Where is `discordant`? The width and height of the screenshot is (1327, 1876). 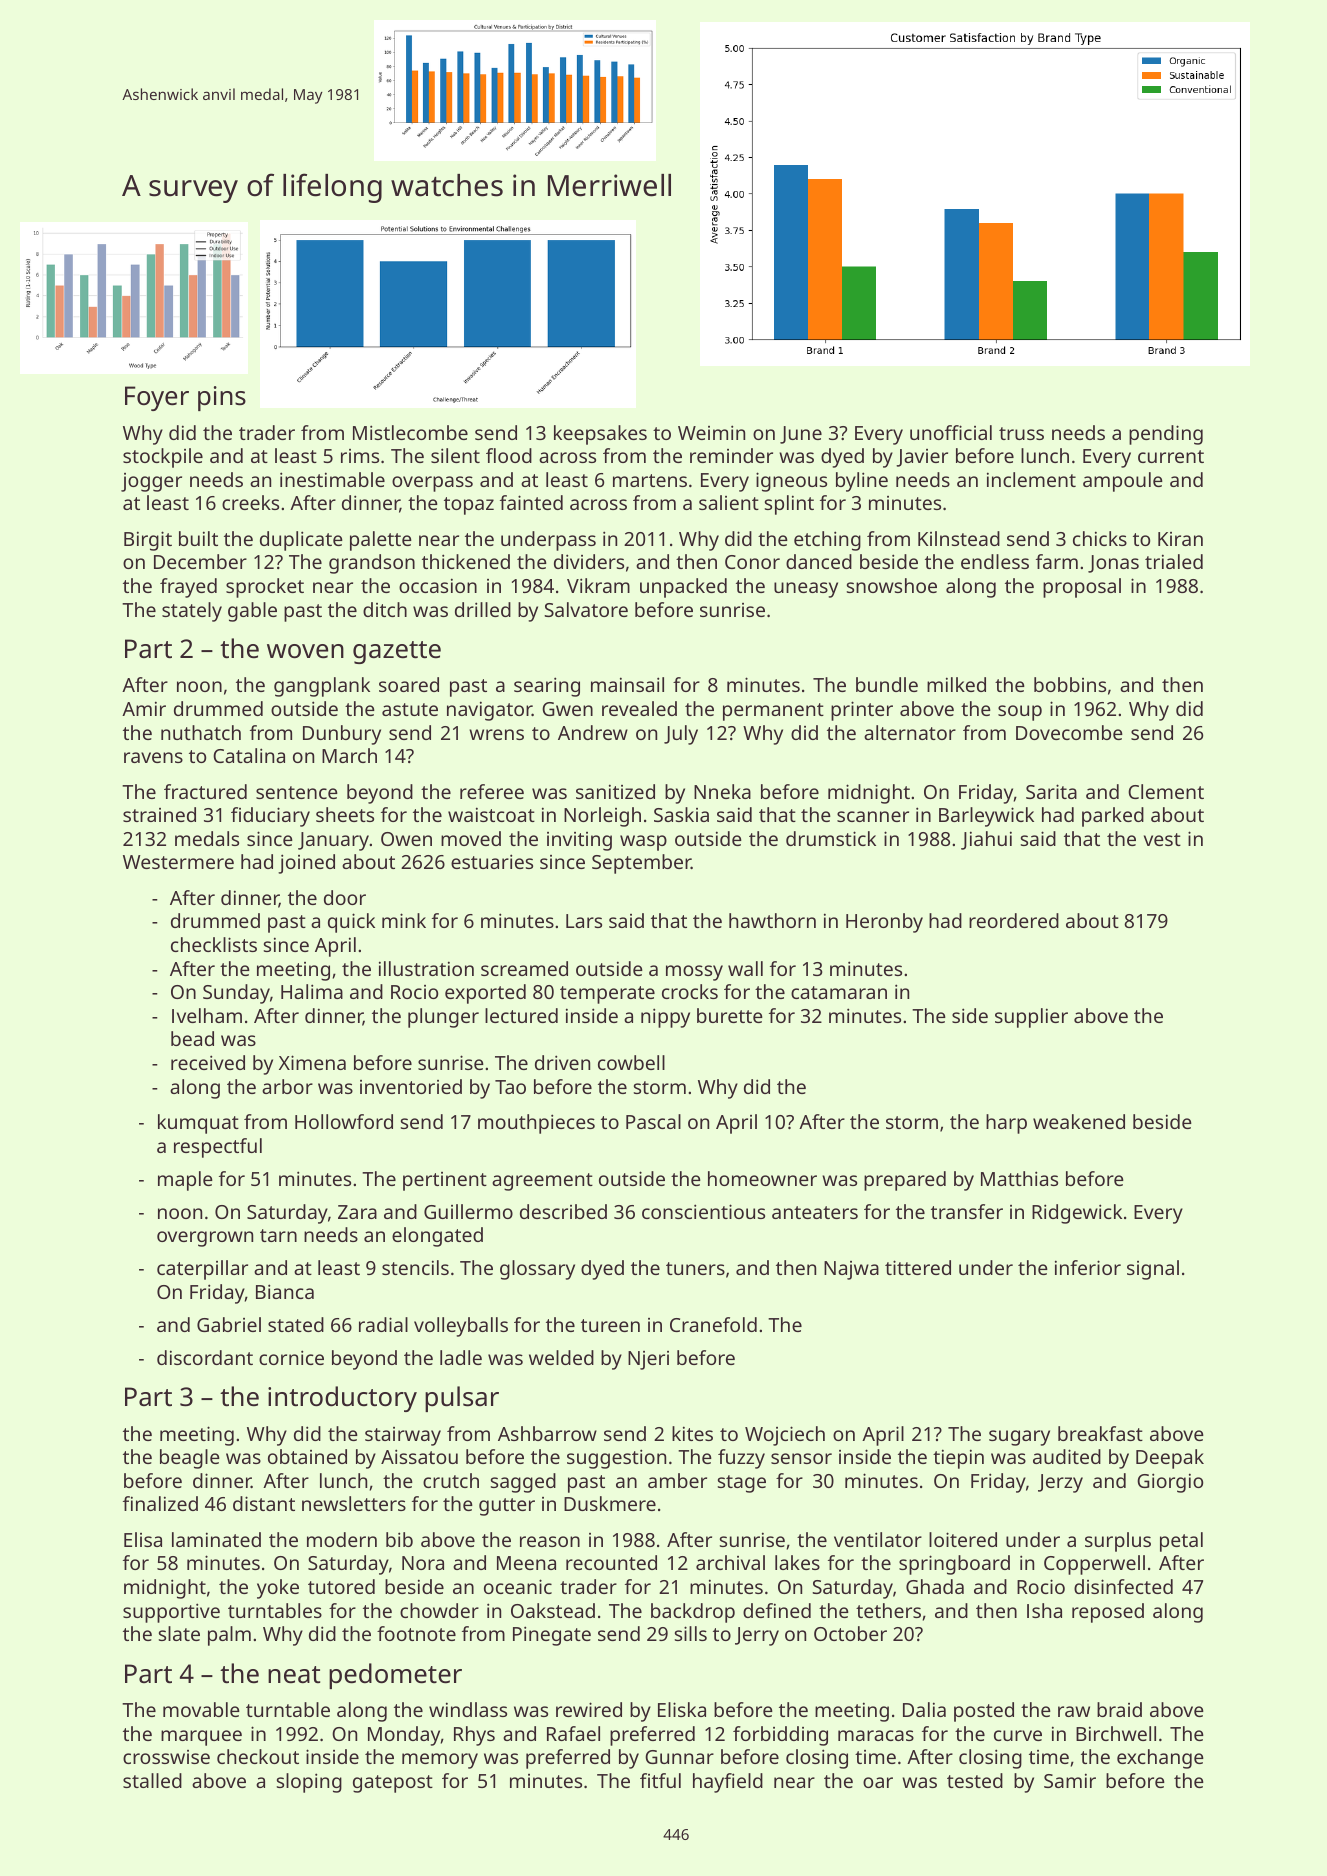 discordant is located at coordinates (205, 1357).
